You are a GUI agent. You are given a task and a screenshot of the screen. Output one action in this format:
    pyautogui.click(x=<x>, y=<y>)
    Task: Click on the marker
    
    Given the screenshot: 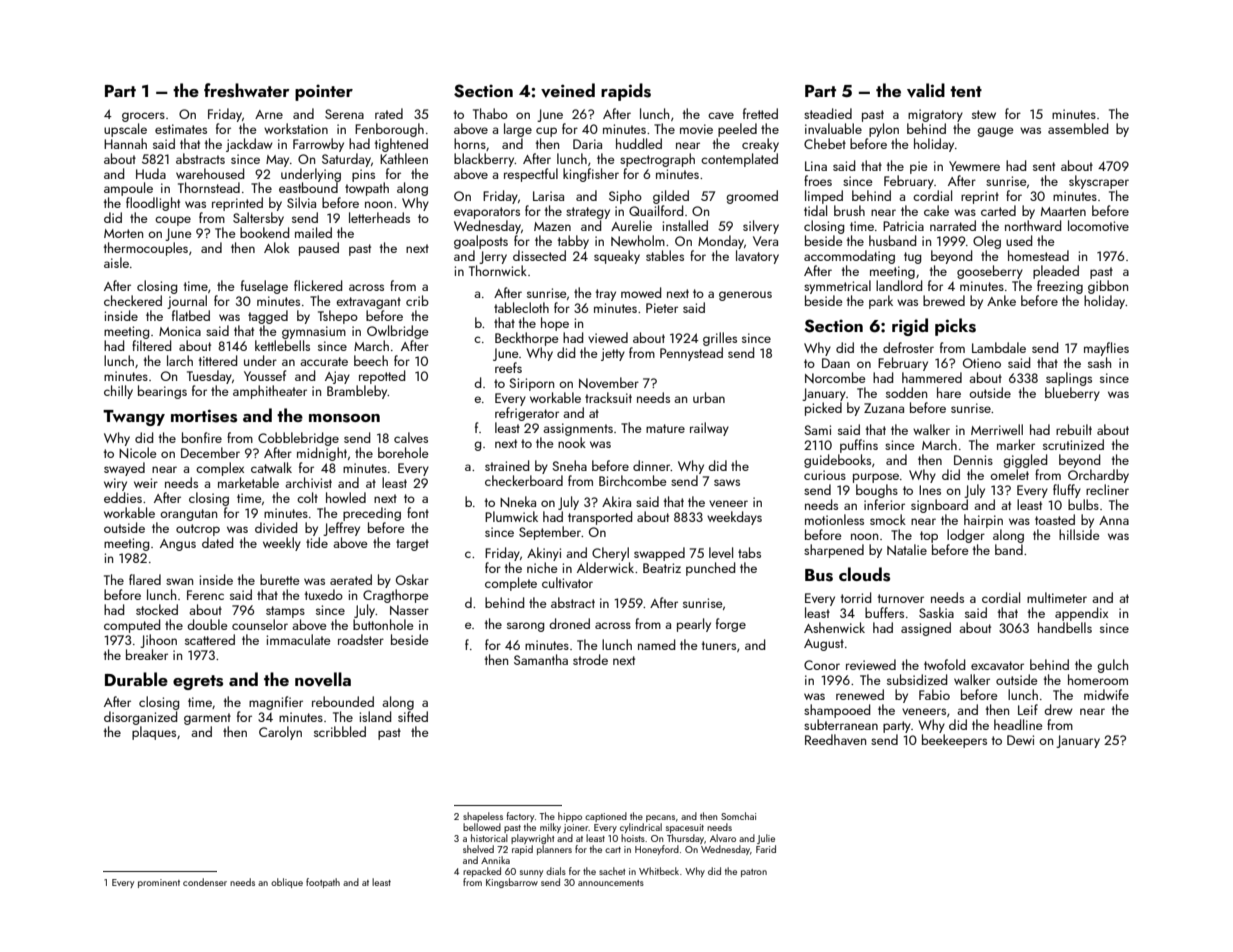 What is the action you would take?
    pyautogui.click(x=1016, y=444)
